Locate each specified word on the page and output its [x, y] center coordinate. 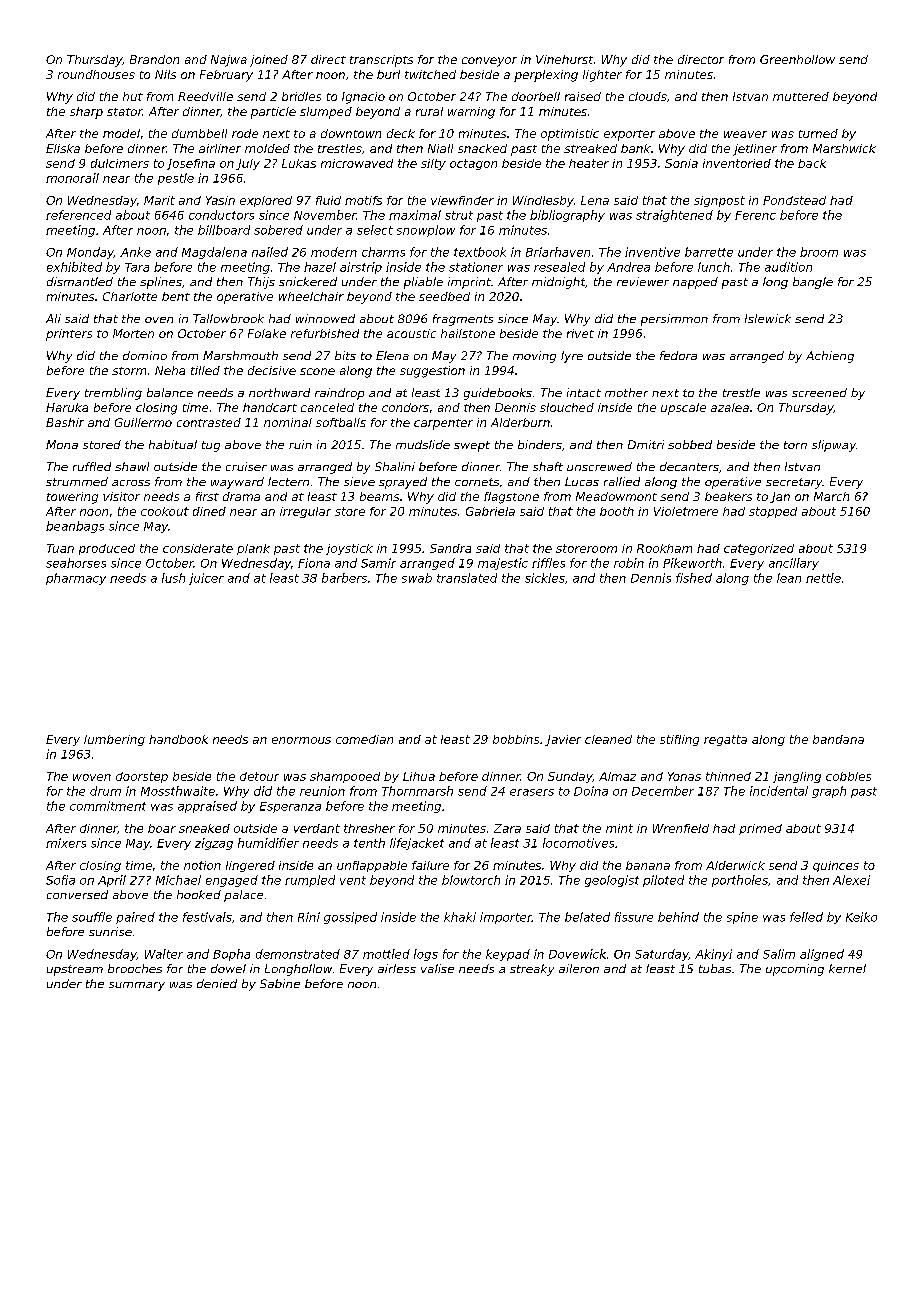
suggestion [432, 372]
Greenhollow [797, 59]
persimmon [674, 320]
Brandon [154, 59]
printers [69, 335]
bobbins [516, 739]
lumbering [114, 740]
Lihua [419, 776]
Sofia [60, 880]
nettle [823, 578]
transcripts [381, 61]
